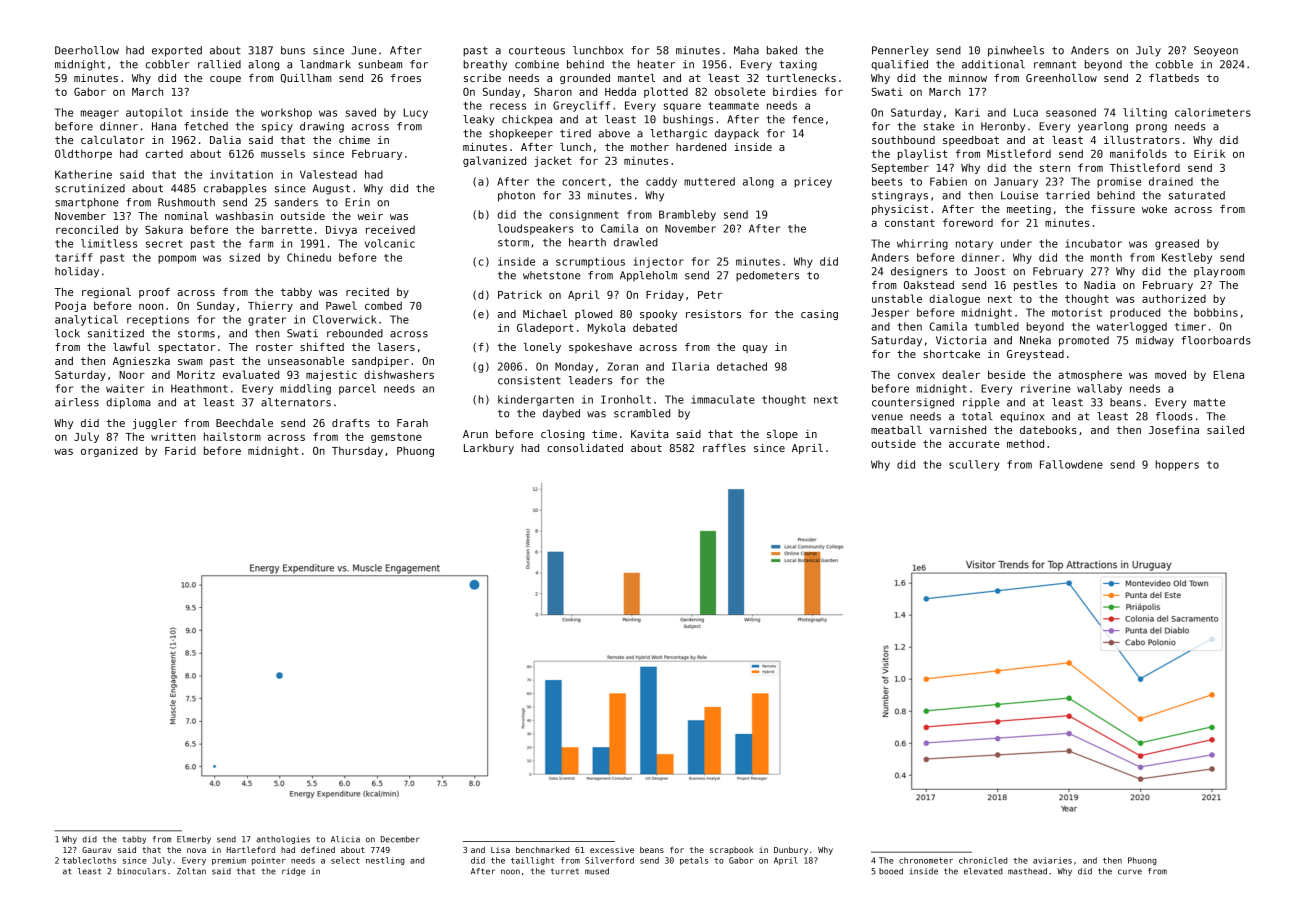 Image resolution: width=1308 pixels, height=924 pixels. I want to click on obsolete, so click(740, 91).
